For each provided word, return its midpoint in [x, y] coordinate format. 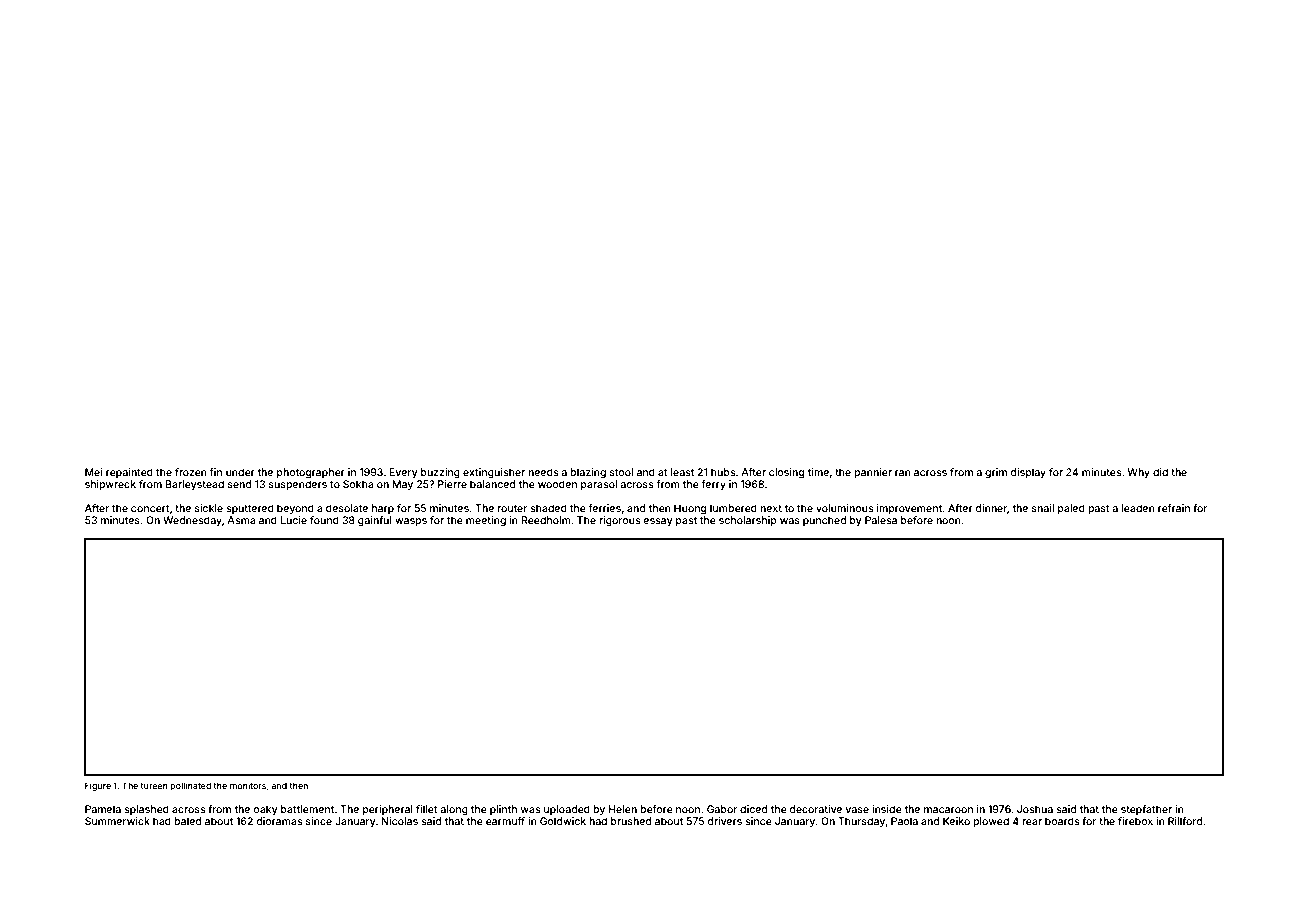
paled [1071, 509]
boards [1062, 821]
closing [786, 473]
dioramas [279, 821]
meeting [486, 521]
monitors [248, 785]
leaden [1138, 508]
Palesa [881, 520]
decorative [816, 809]
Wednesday [192, 521]
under [240, 472]
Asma [241, 520]
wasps [411, 522]
